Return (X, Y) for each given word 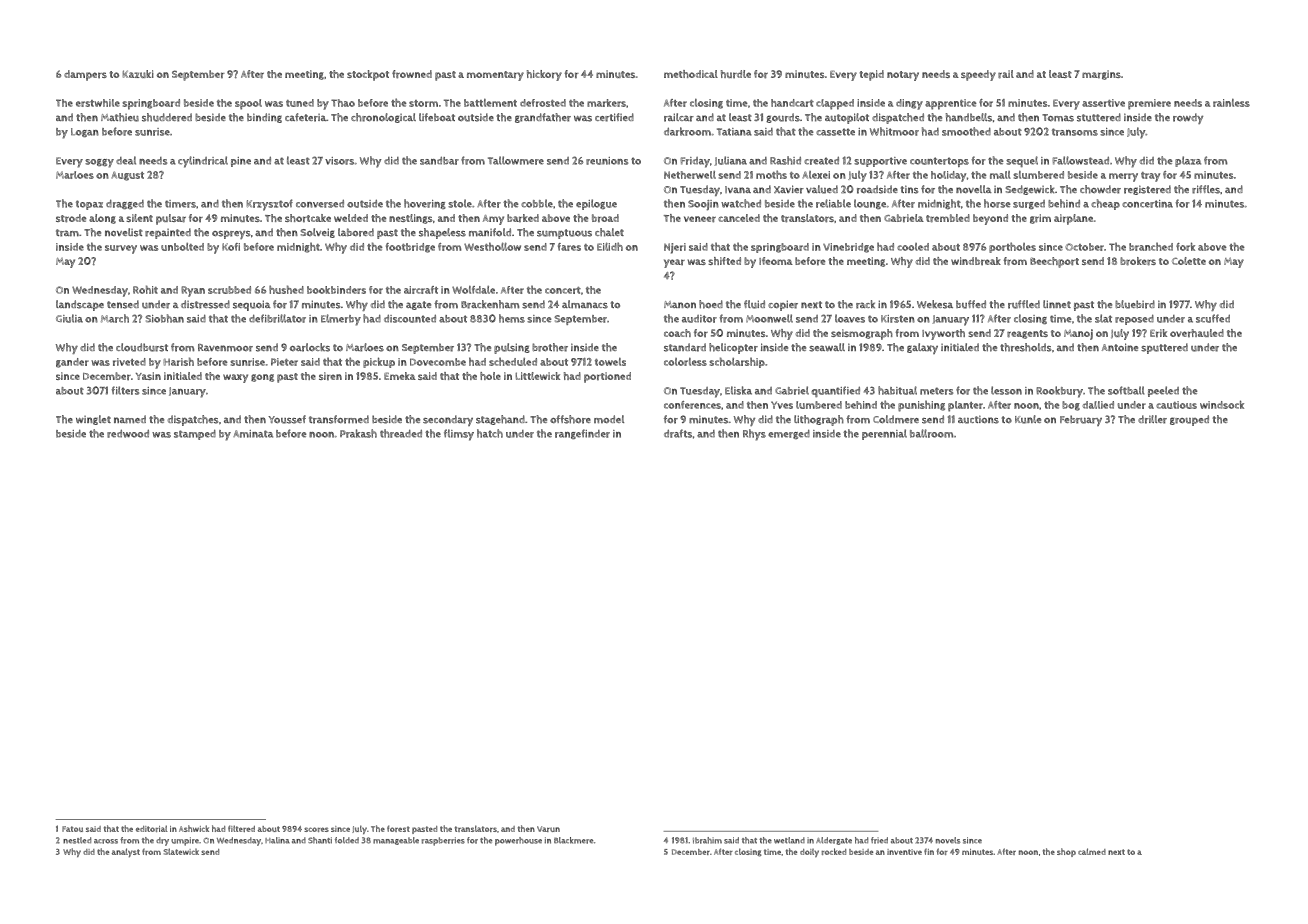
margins (1101, 75)
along (102, 219)
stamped (195, 434)
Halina (277, 840)
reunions (607, 161)
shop (1066, 852)
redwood (128, 433)
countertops (939, 162)
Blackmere (573, 840)
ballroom (931, 433)
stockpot (368, 75)
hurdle (736, 74)
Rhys (754, 435)
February (1081, 420)
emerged (789, 434)
